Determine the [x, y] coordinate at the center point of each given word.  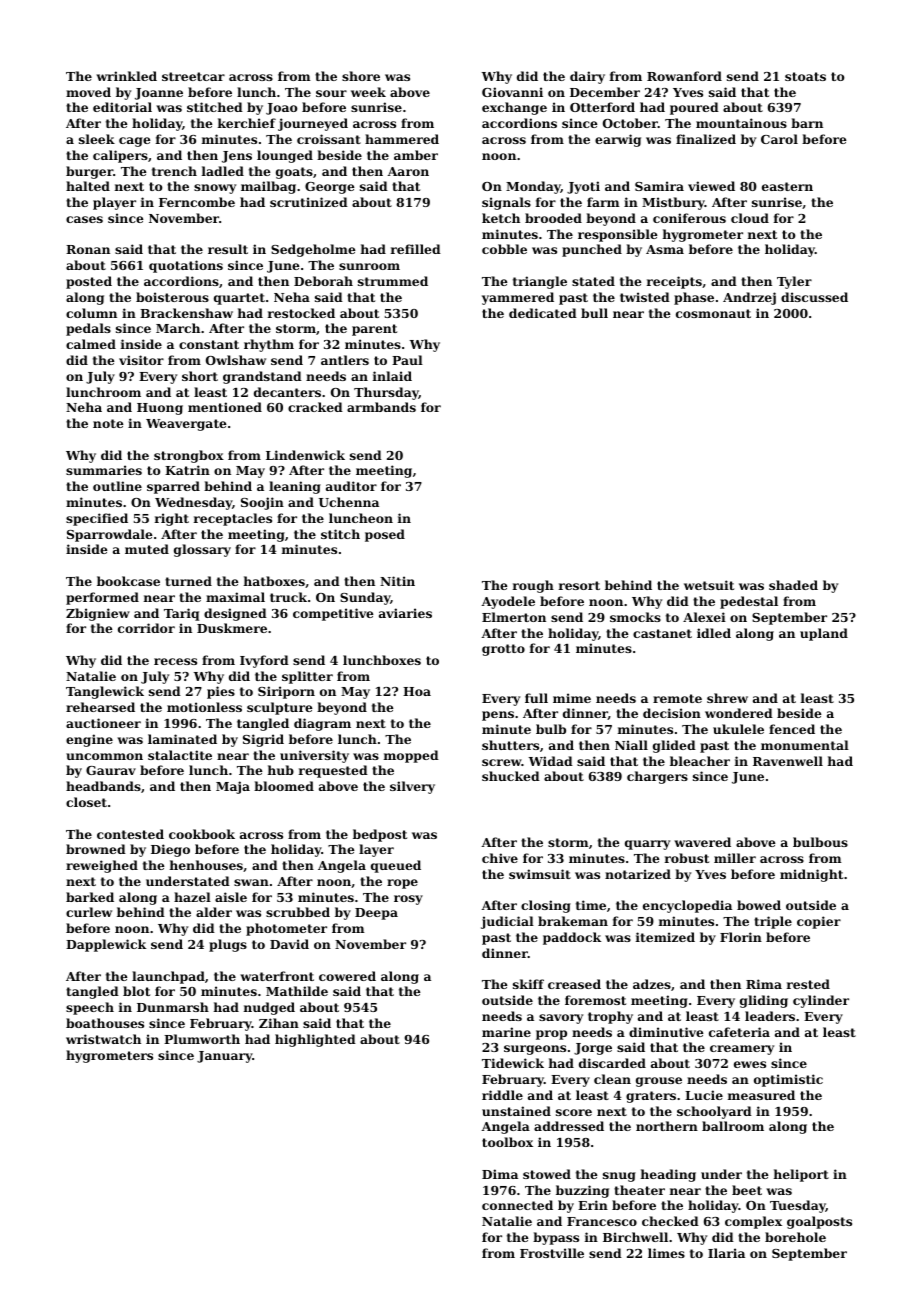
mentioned [225, 407]
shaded [793, 585]
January [224, 1057]
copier [819, 922]
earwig [618, 140]
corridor [146, 628]
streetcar [193, 76]
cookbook [202, 834]
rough [533, 586]
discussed [814, 297]
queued [396, 866]
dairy [587, 77]
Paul [407, 360]
